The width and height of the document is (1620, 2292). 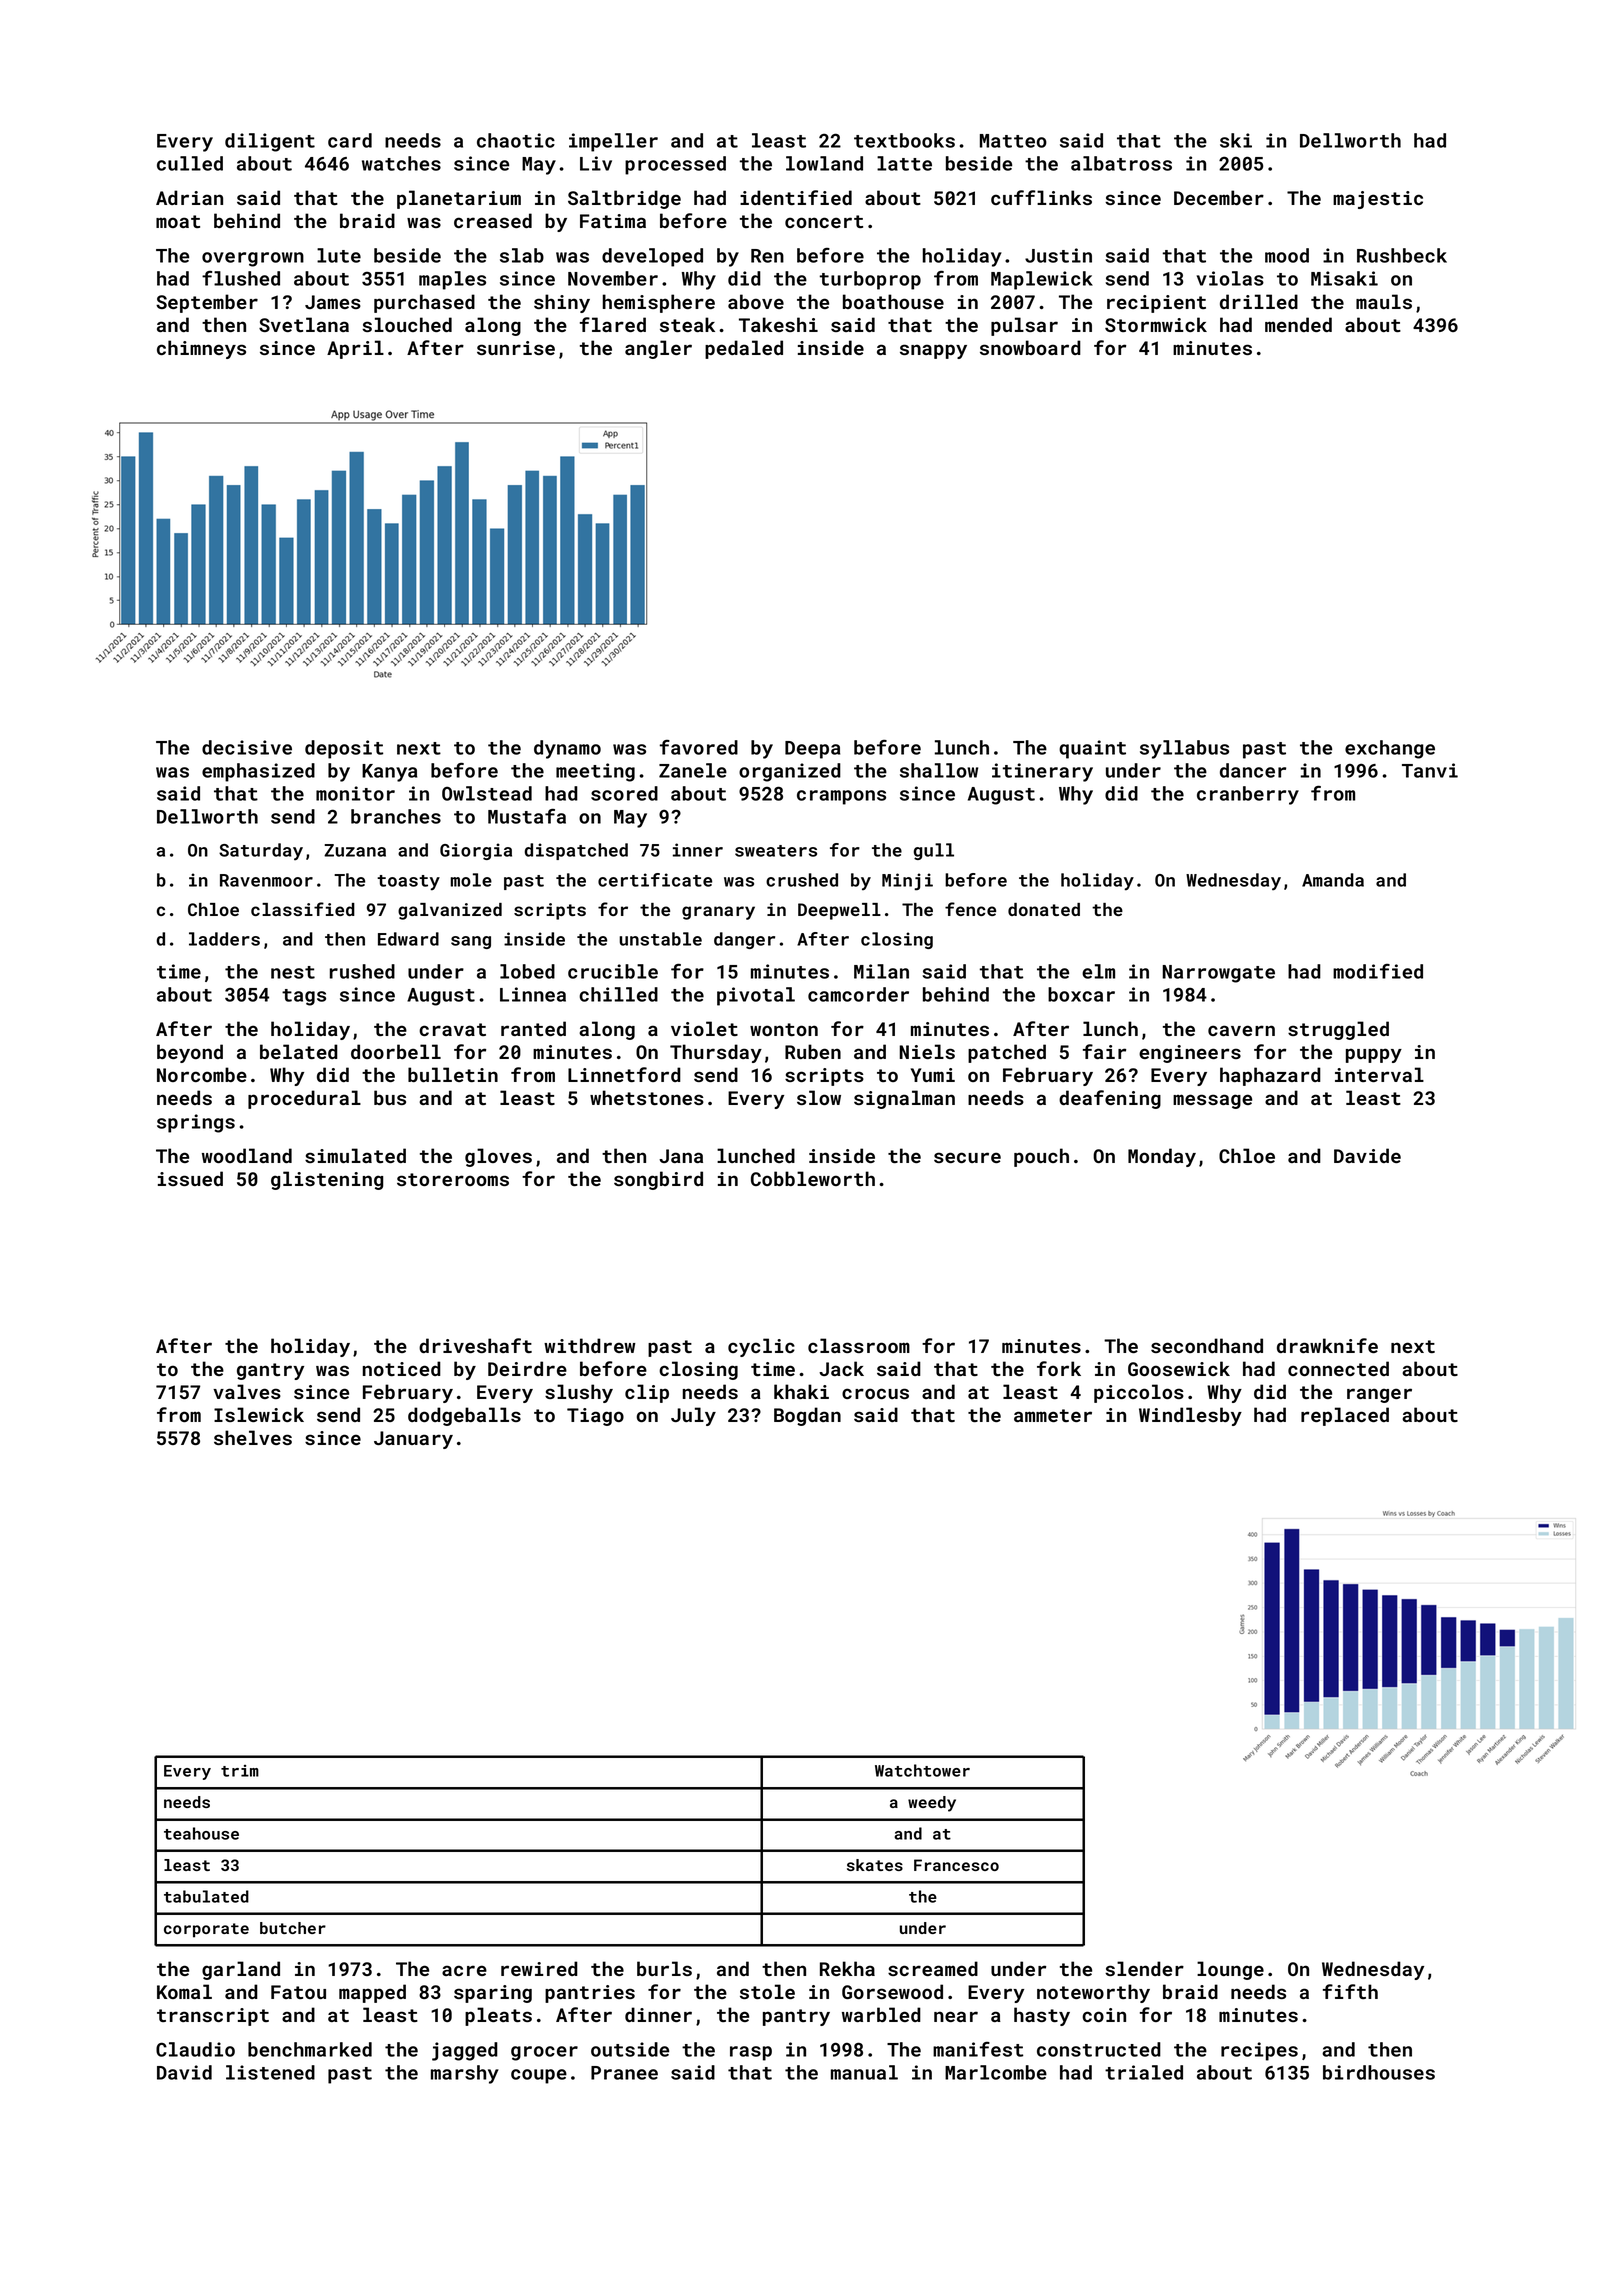 I want to click on secondhand, so click(x=1207, y=1345).
